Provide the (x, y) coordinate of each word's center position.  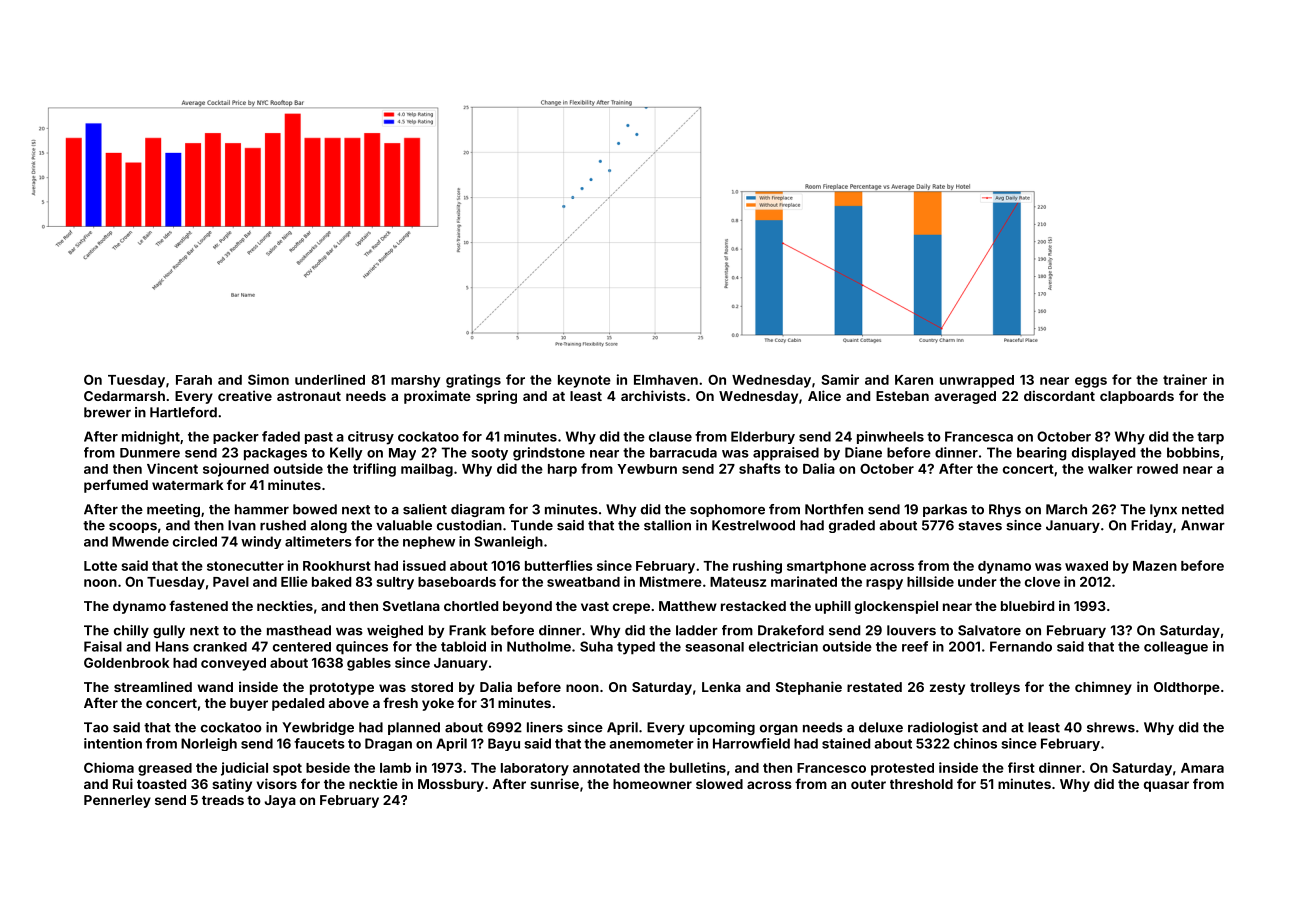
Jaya (280, 801)
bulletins (698, 767)
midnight (151, 438)
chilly (131, 631)
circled (195, 541)
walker (1110, 469)
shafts (760, 468)
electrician (783, 646)
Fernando (1021, 646)
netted (1203, 509)
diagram (478, 510)
